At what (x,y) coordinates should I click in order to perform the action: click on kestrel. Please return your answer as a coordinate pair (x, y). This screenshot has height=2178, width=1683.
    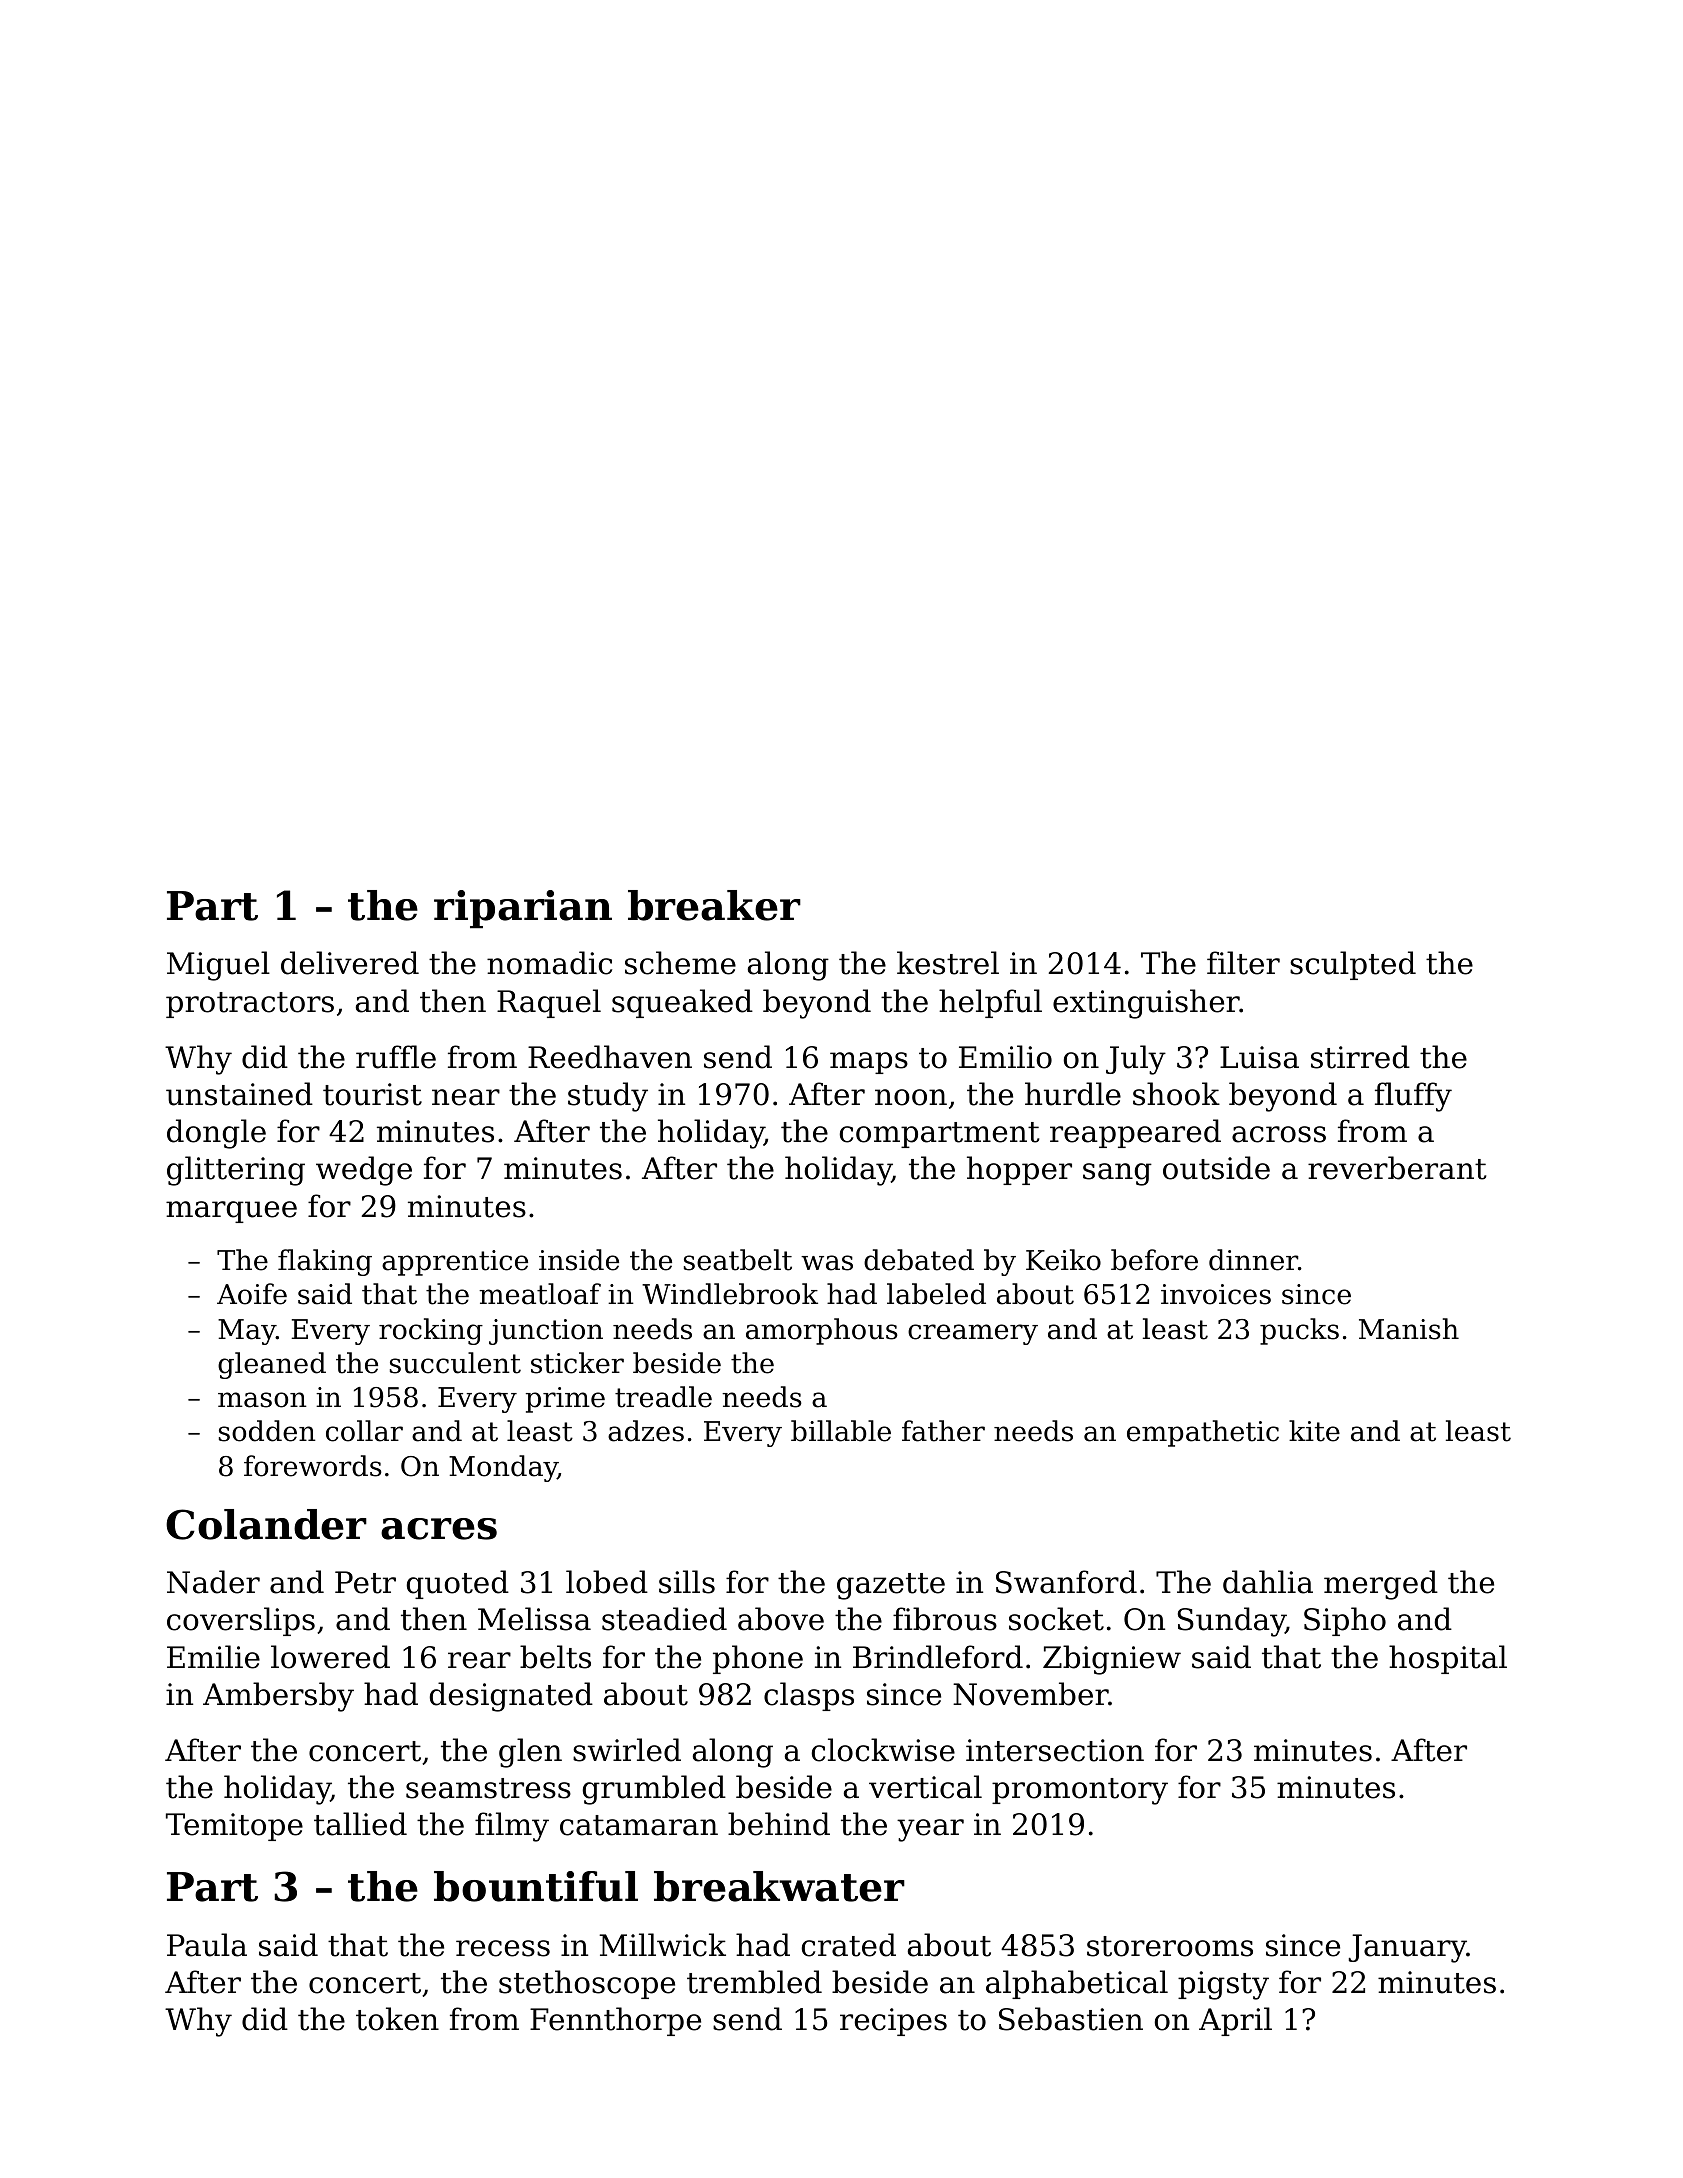
    Looking at the image, I should click on (948, 963).
